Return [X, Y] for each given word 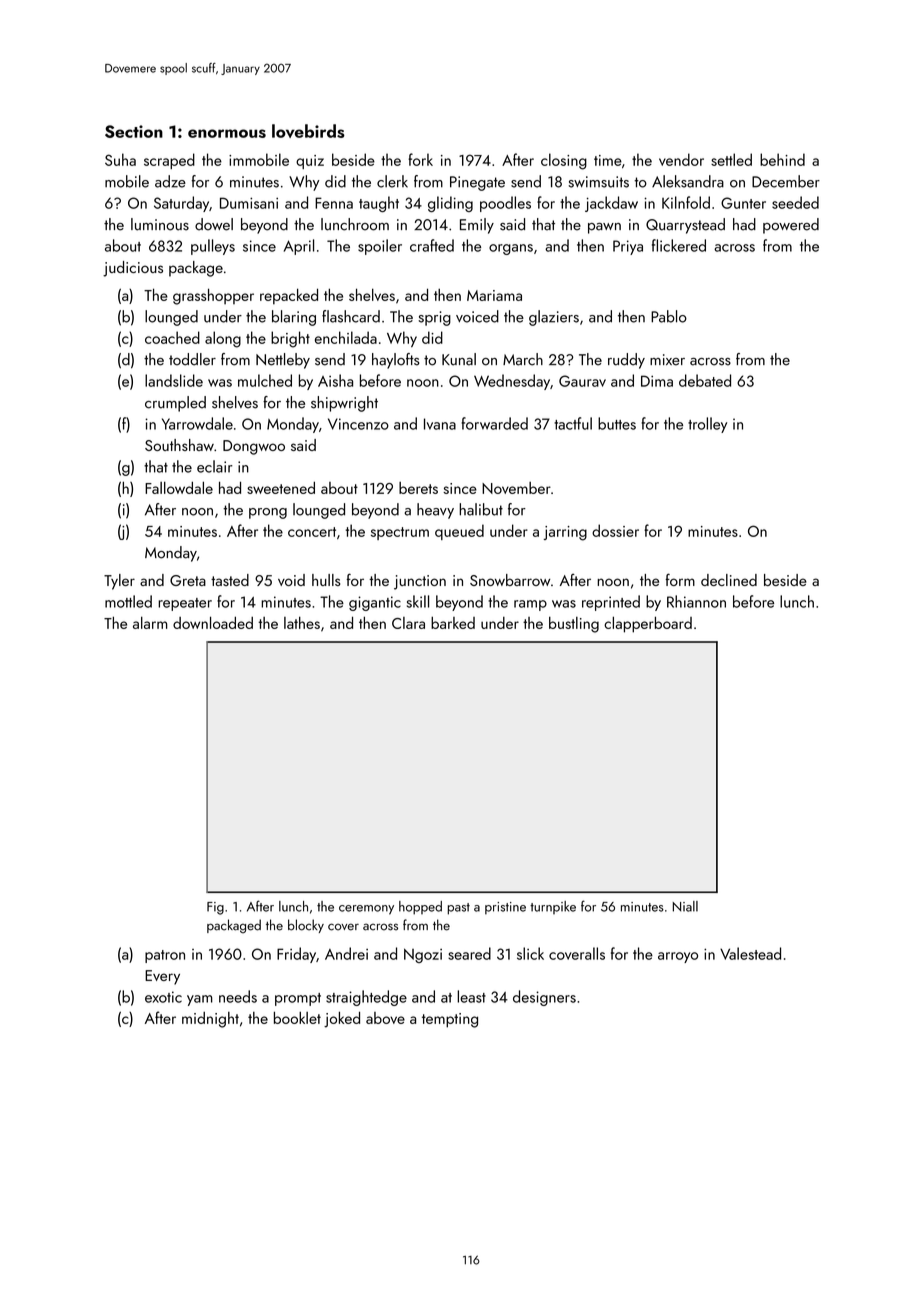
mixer [667, 360]
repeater [185, 604]
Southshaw [179, 445]
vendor [681, 159]
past [458, 909]
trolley [707, 425]
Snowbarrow [510, 580]
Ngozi [423, 955]
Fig [215, 908]
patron [165, 956]
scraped [169, 161]
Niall [685, 906]
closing [564, 161]
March [523, 359]
